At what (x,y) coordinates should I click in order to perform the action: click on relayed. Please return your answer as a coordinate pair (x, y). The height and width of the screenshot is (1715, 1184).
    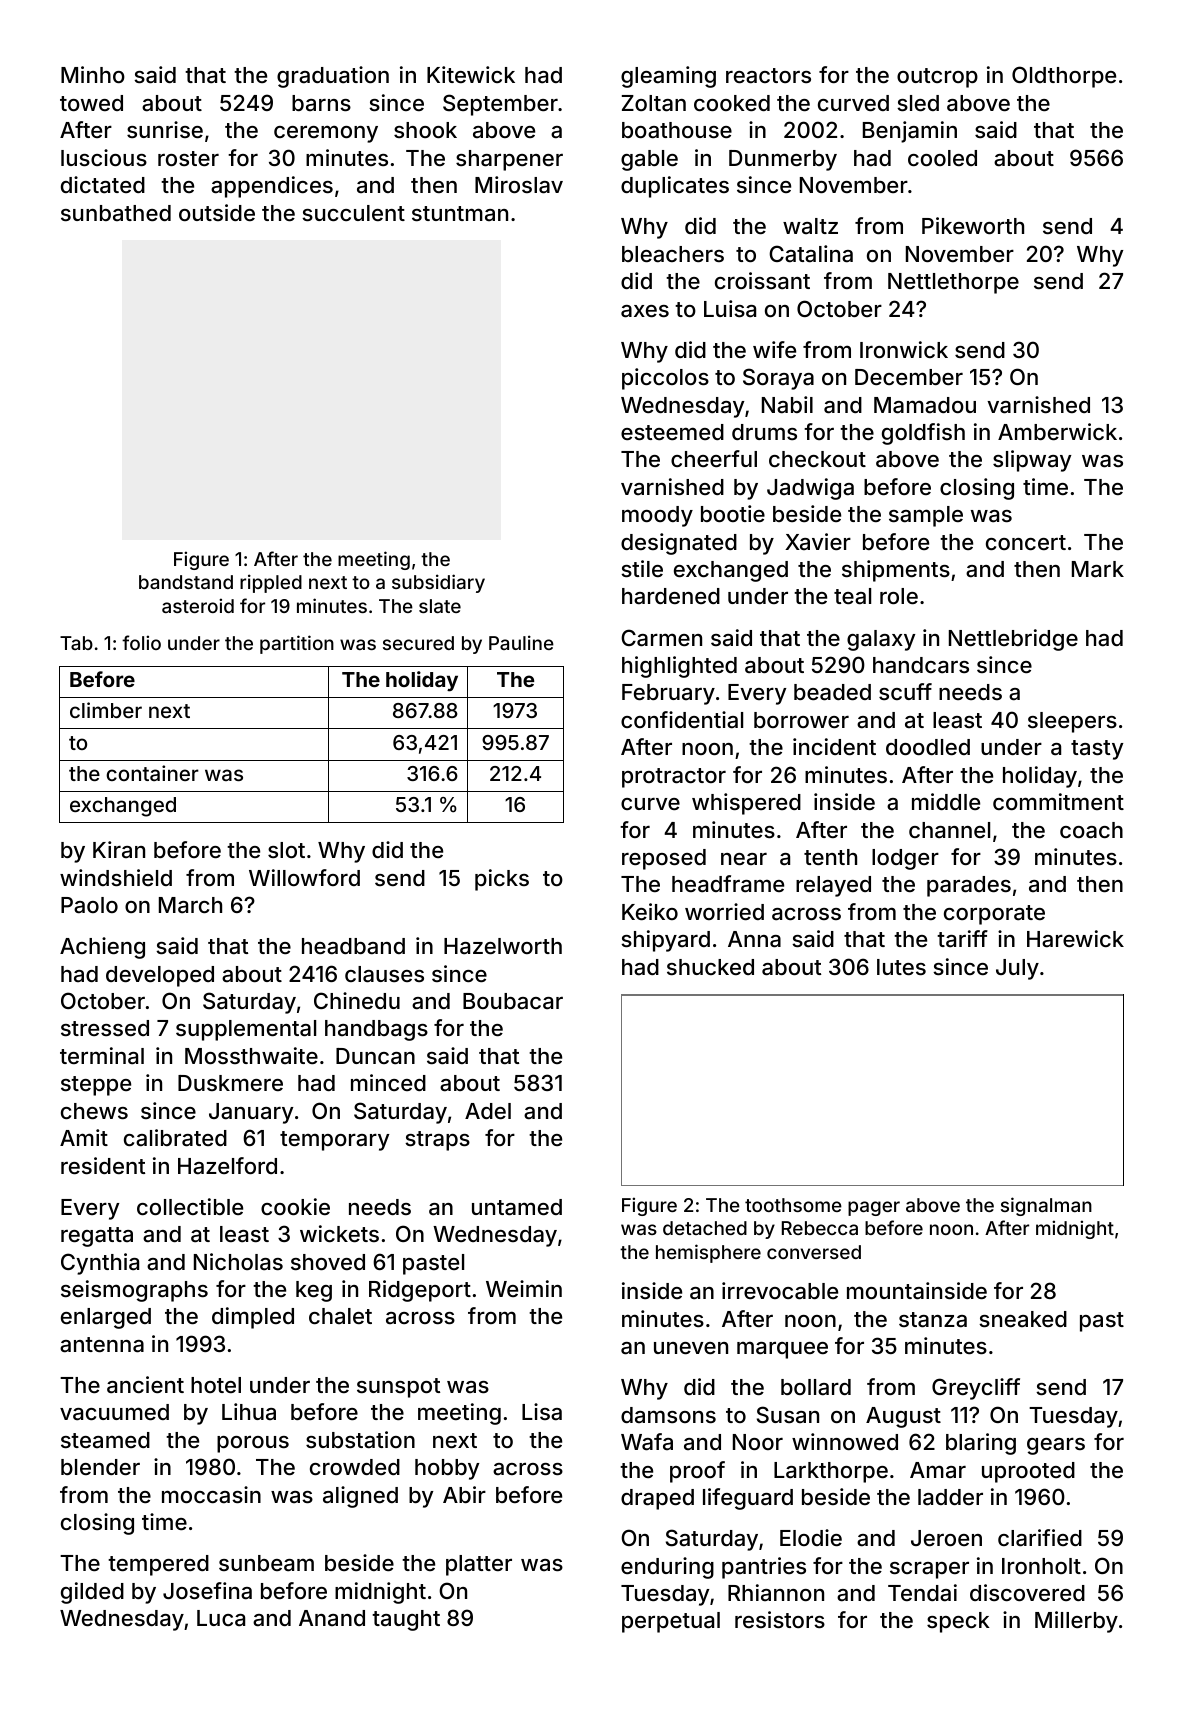
    Looking at the image, I should click on (833, 886).
